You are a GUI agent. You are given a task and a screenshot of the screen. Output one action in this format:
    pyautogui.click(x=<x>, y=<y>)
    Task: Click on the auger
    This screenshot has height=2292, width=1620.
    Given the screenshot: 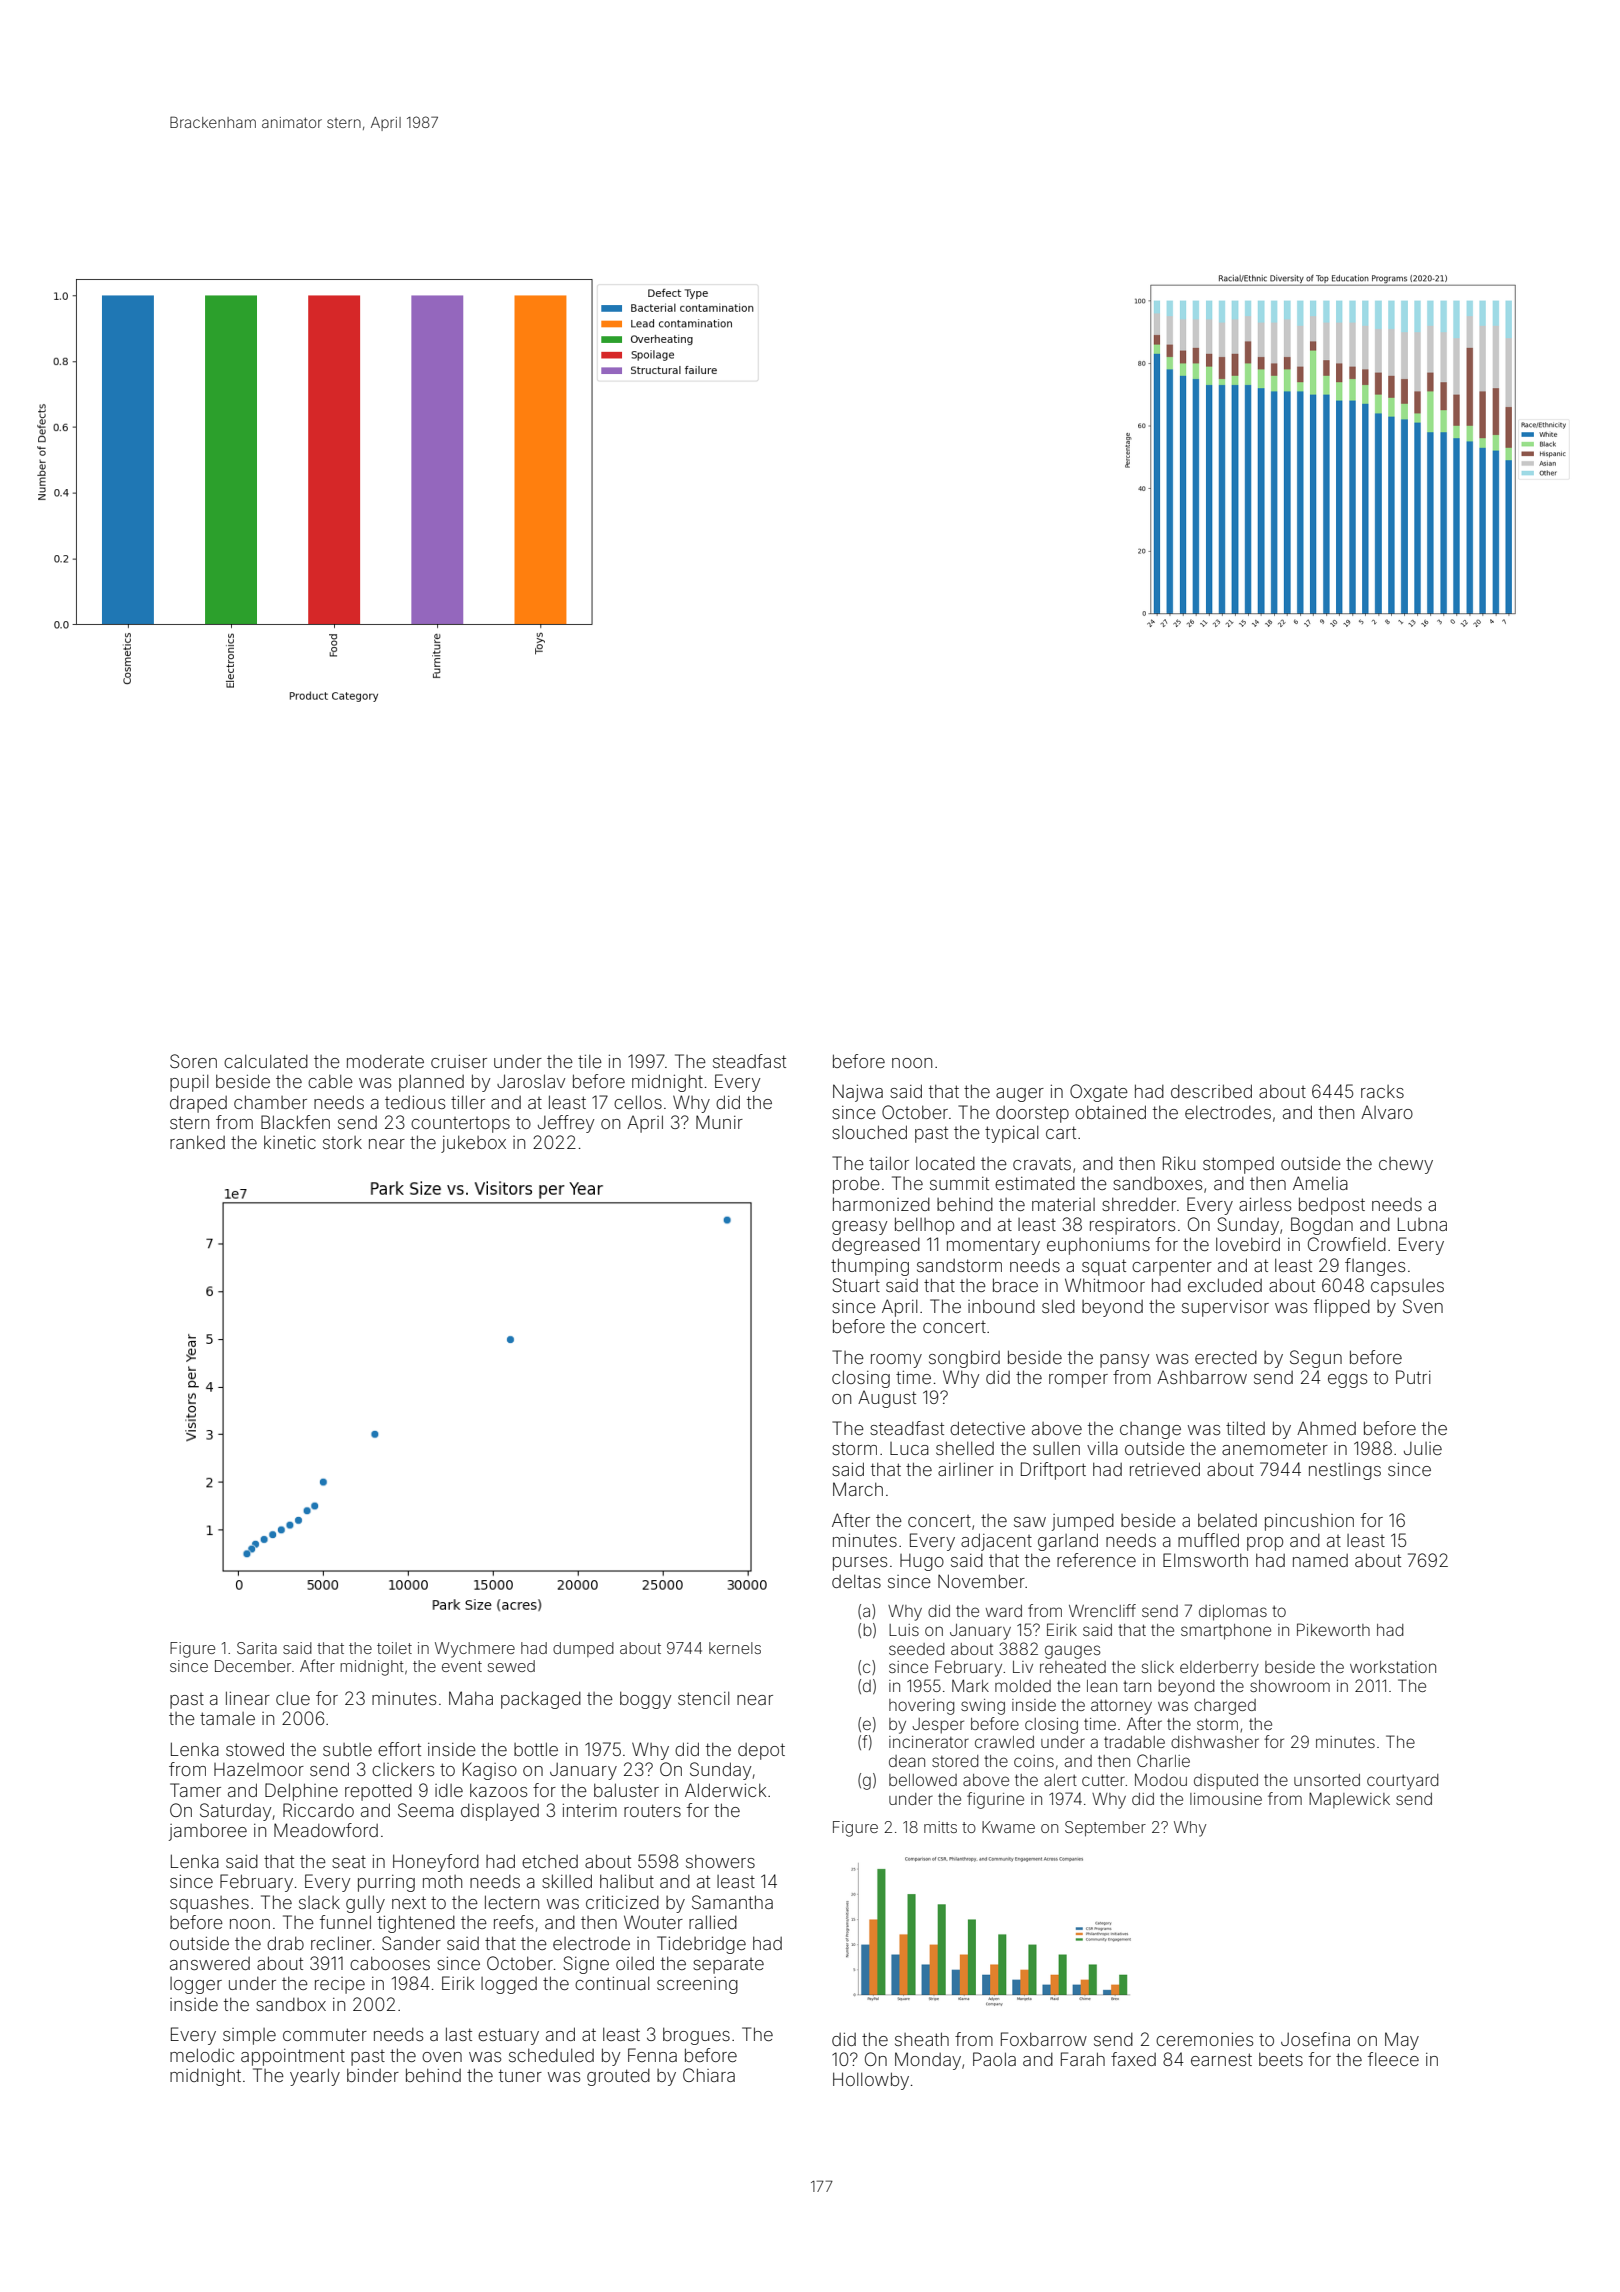 What is the action you would take?
    pyautogui.click(x=1020, y=1095)
